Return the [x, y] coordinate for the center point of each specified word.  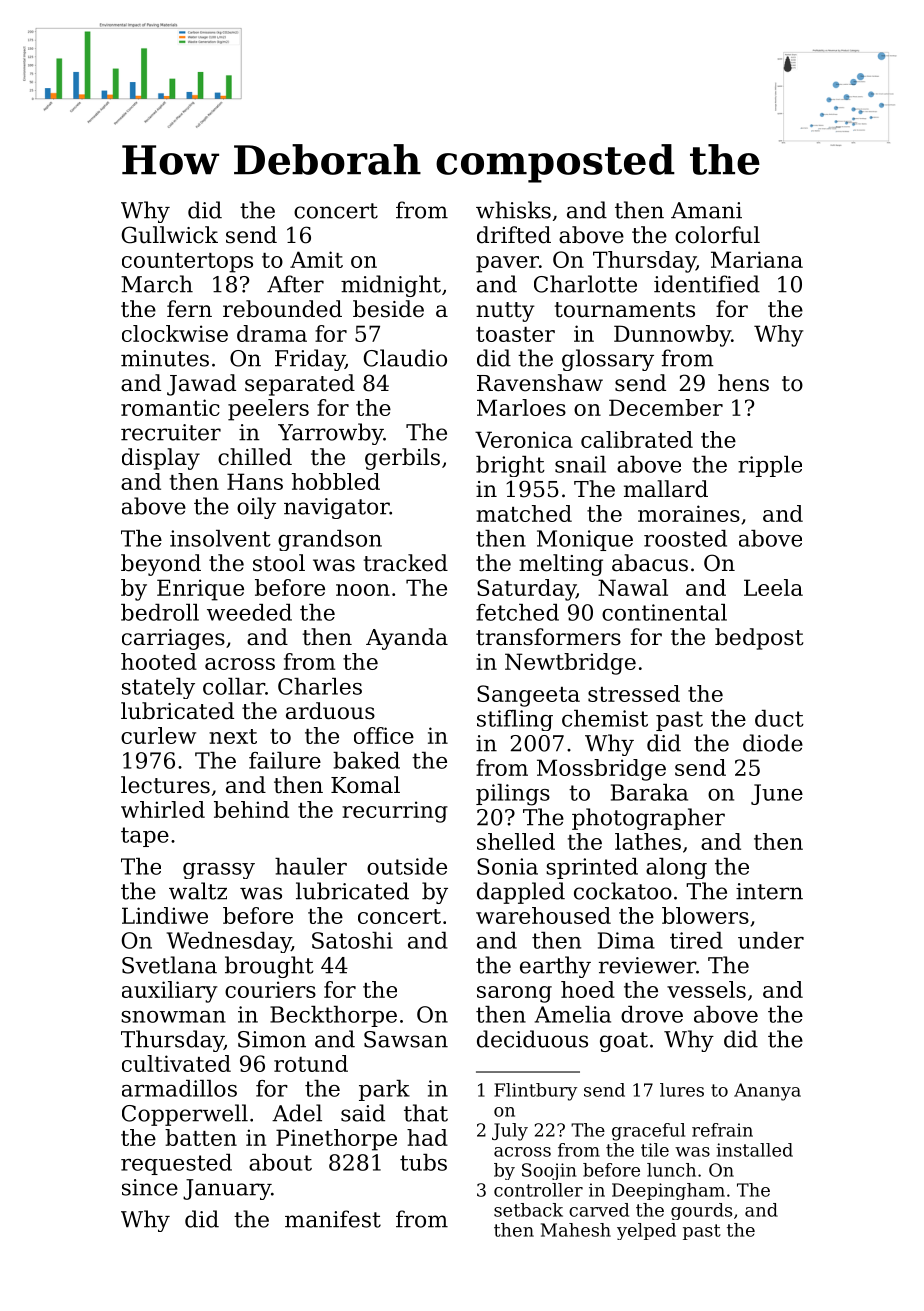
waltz [198, 891]
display [161, 459]
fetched [517, 612]
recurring [395, 812]
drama [272, 333]
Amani [706, 210]
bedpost [759, 639]
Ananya [767, 1092]
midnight [391, 286]
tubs [423, 1162]
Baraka [649, 792]
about [280, 1162]
